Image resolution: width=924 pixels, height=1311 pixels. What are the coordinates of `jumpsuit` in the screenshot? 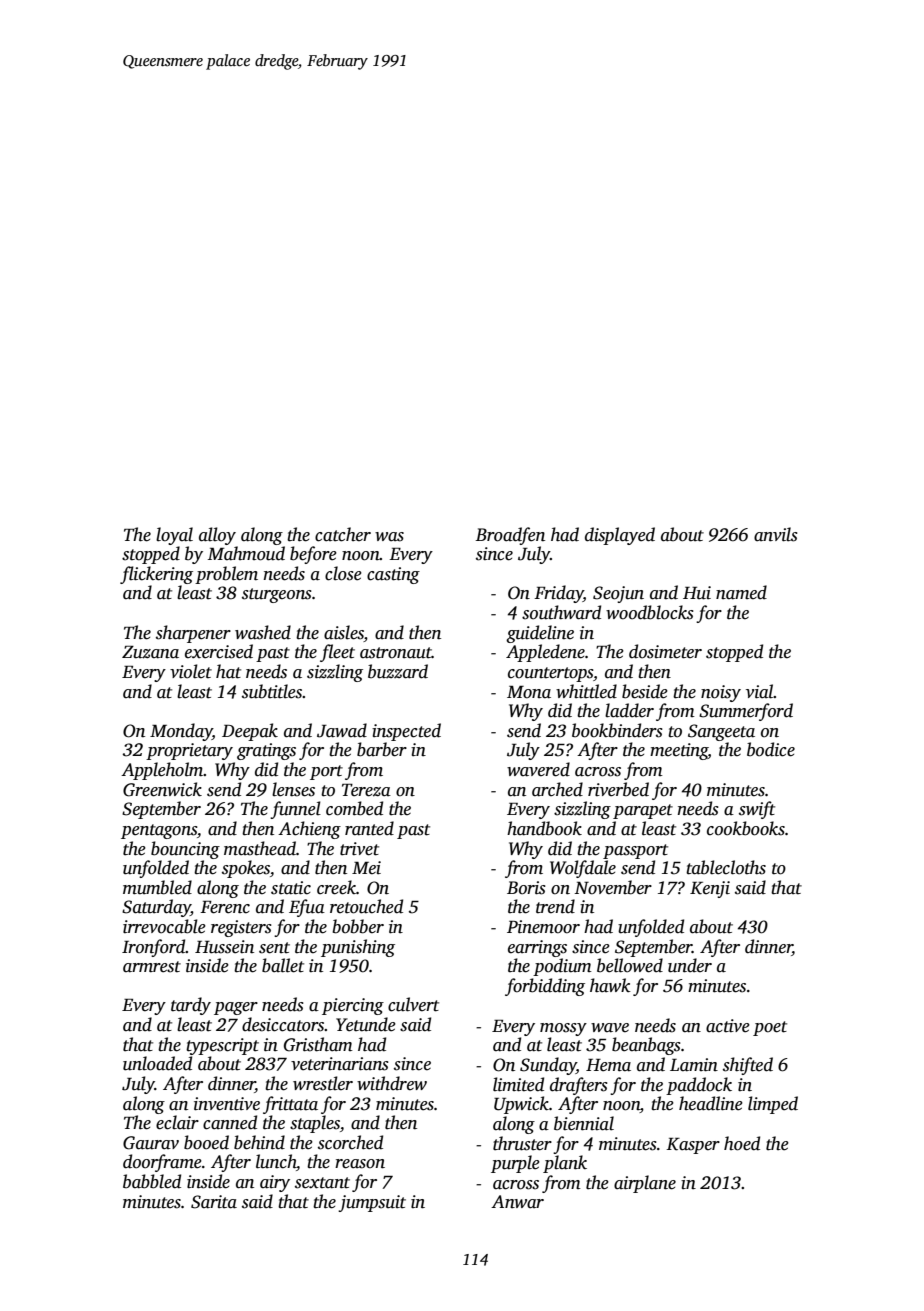 It's located at (372, 1203).
